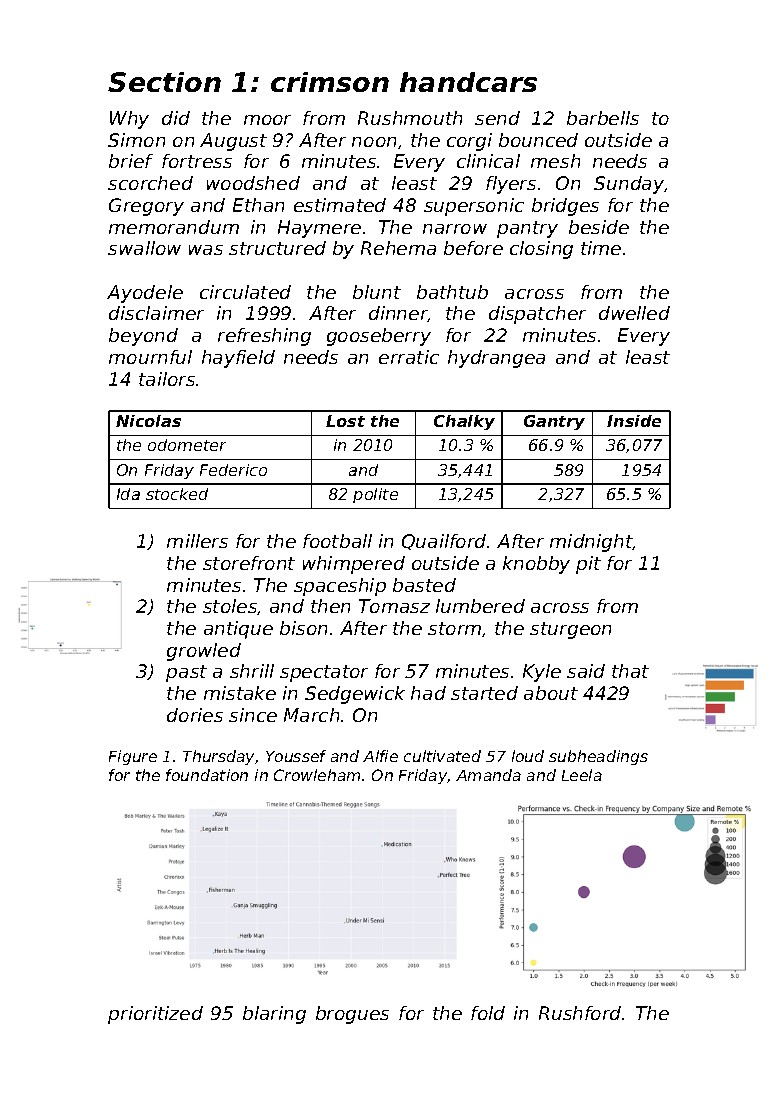  I want to click on crimson, so click(330, 82).
